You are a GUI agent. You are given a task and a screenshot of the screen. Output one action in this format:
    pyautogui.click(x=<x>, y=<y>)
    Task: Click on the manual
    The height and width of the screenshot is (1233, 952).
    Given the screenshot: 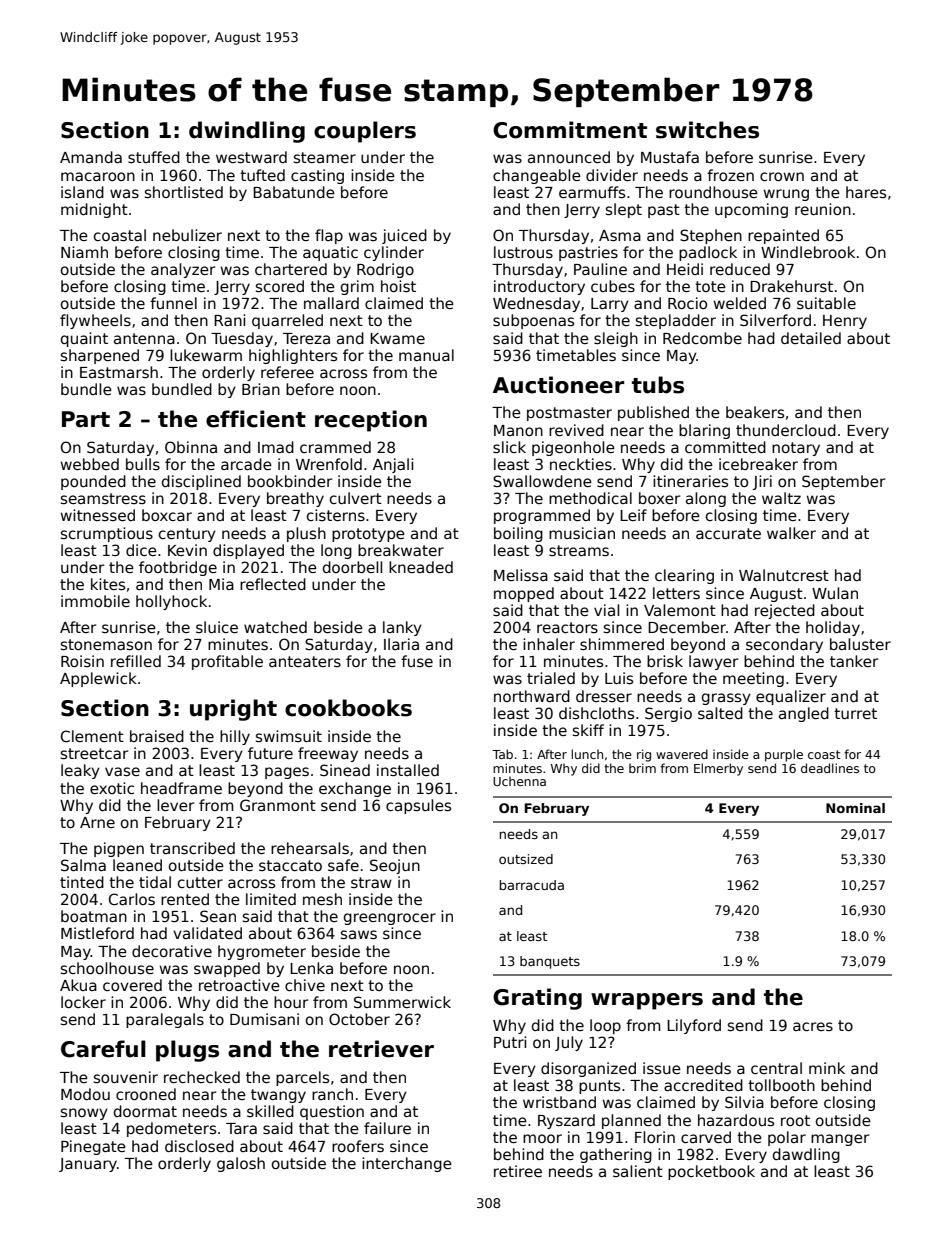 What is the action you would take?
    pyautogui.click(x=426, y=355)
